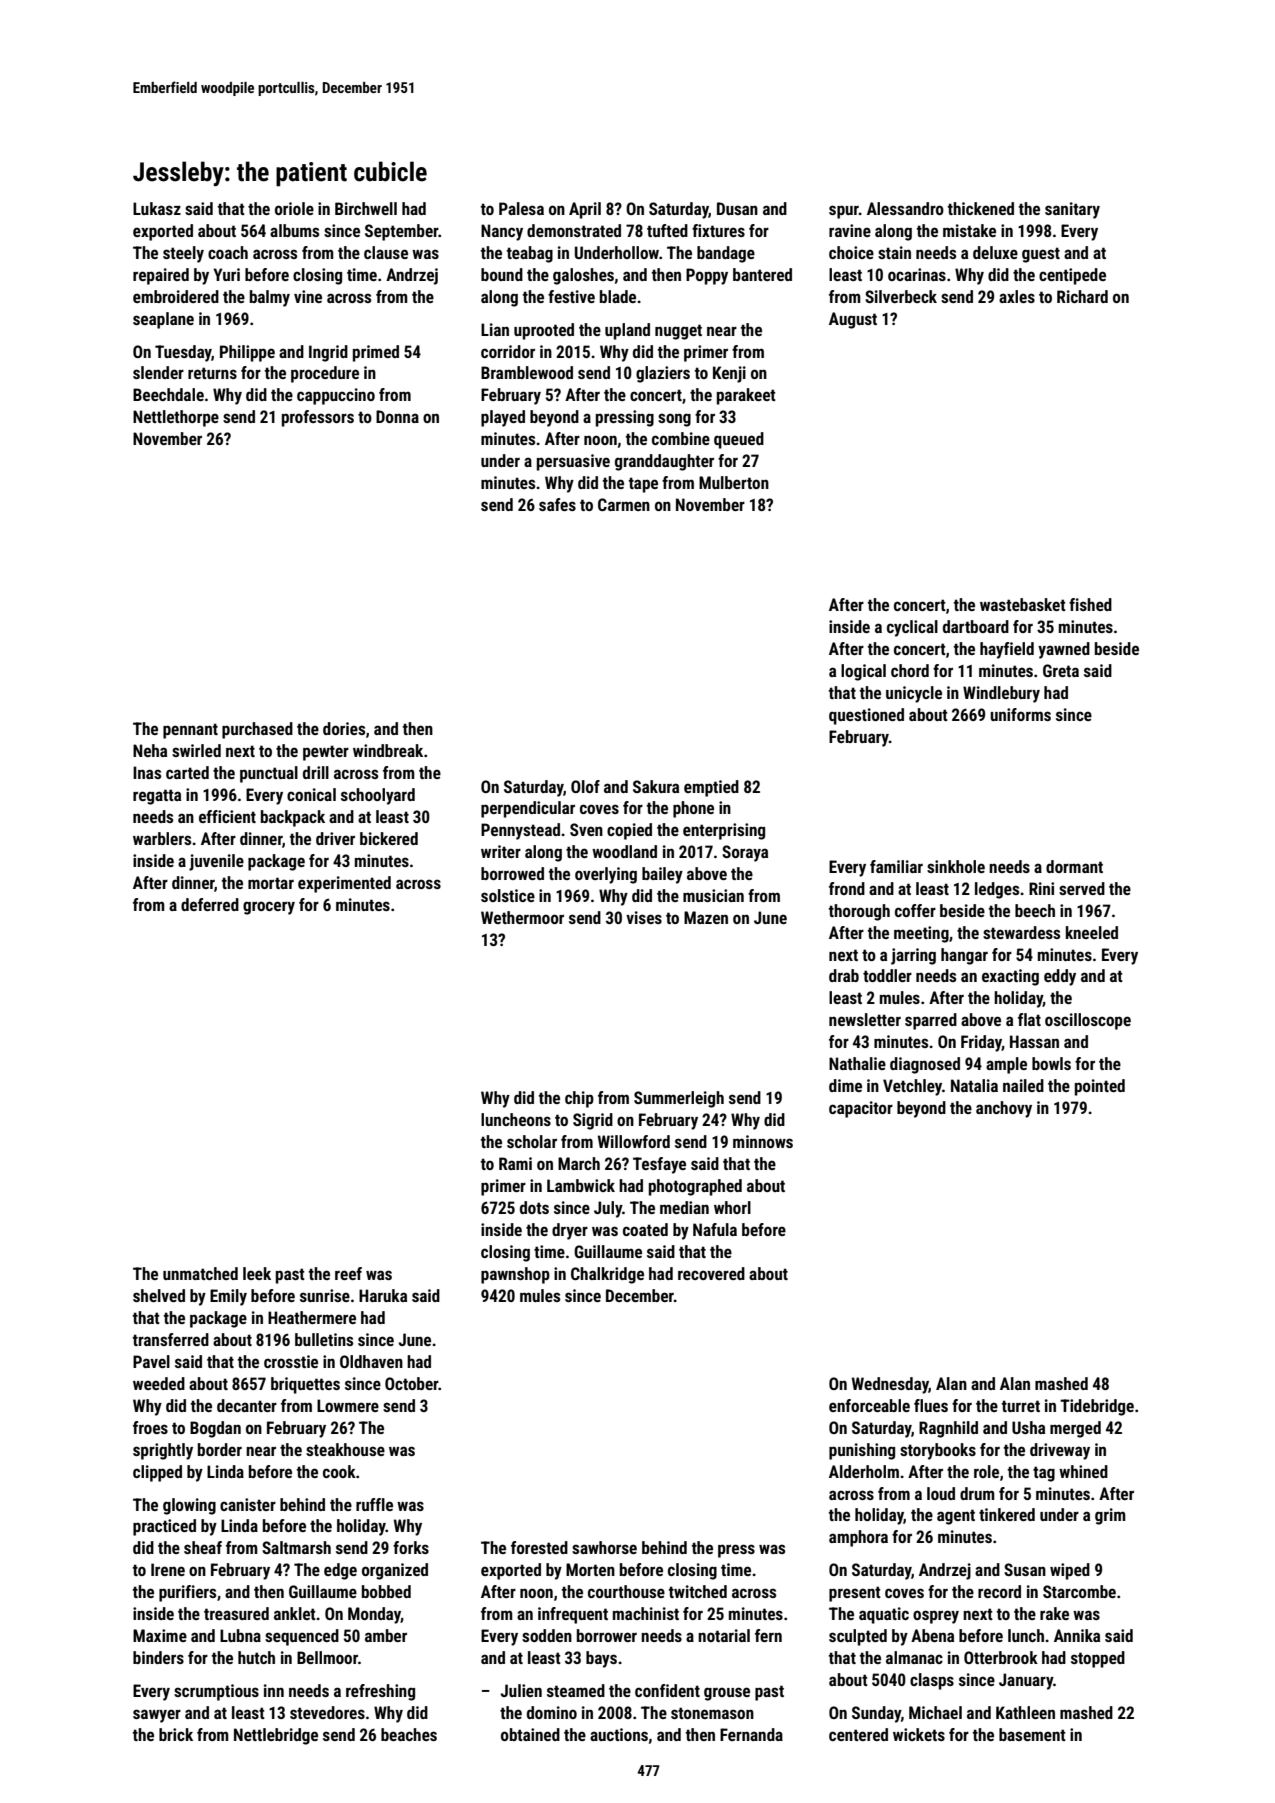 Image resolution: width=1275 pixels, height=1803 pixels. What do you see at coordinates (711, 1273) in the page?
I see `recovered` at bounding box center [711, 1273].
